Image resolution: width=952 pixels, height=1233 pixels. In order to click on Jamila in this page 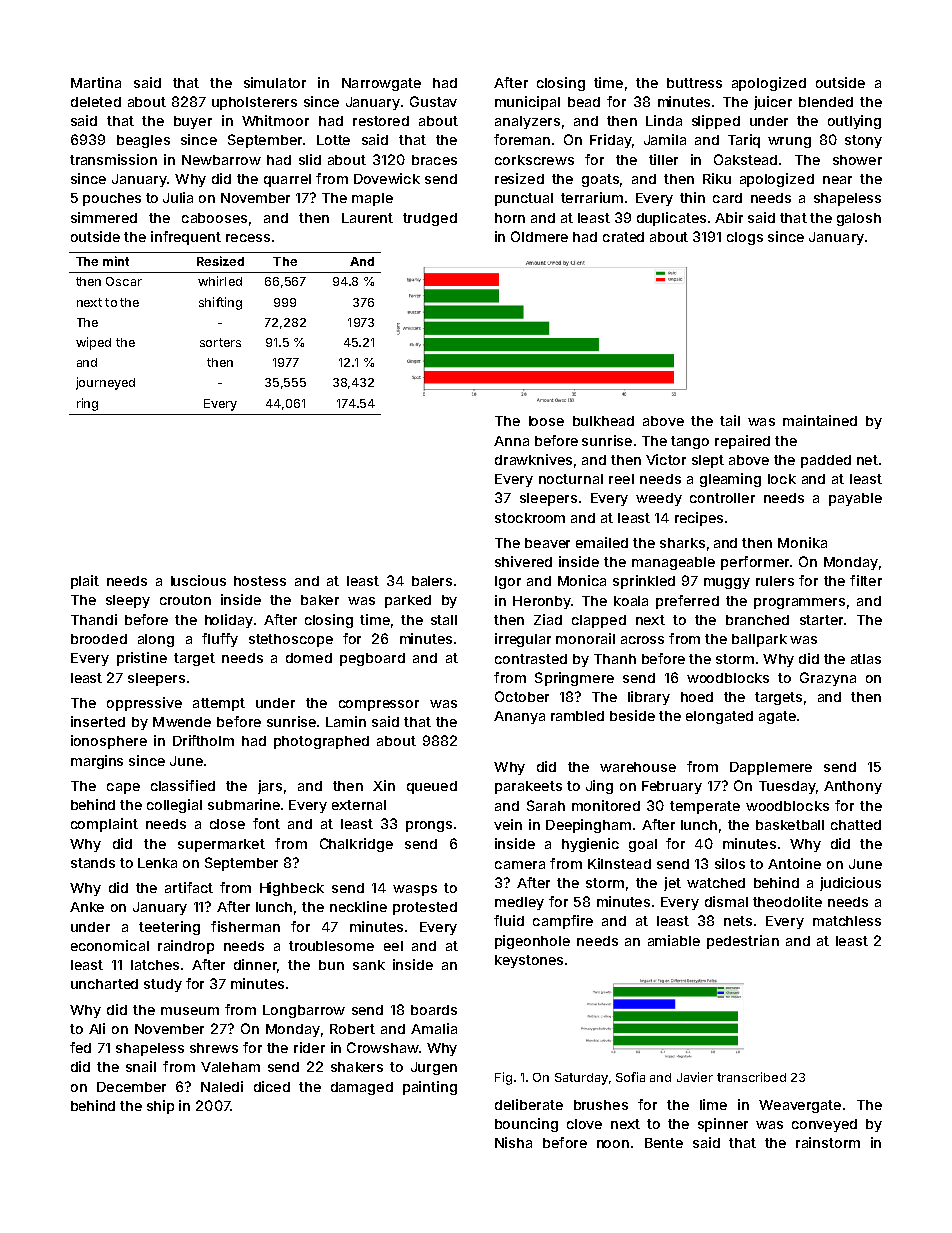, I will do `click(665, 139)`.
